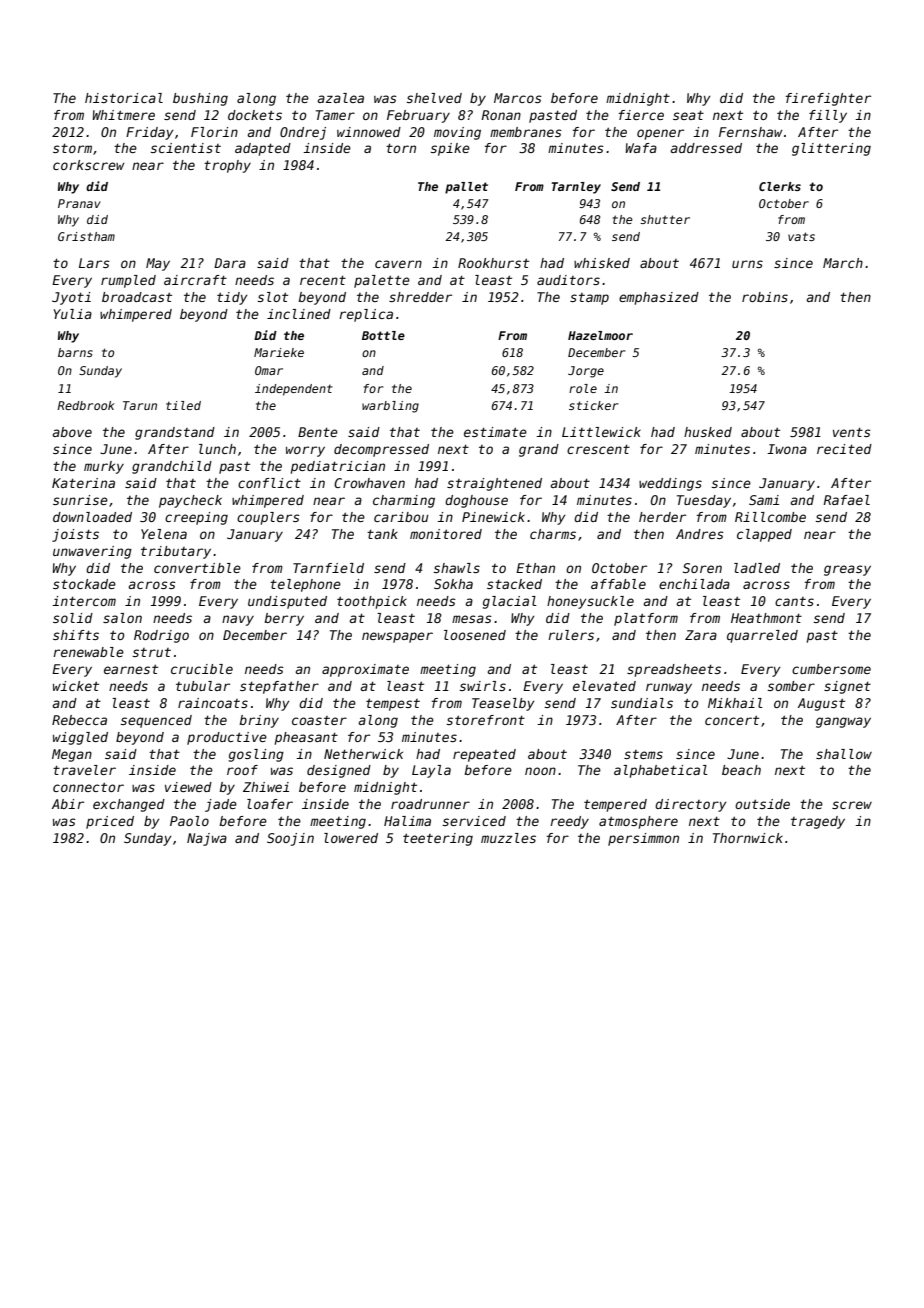 This screenshot has height=1308, width=924. Describe the element at coordinates (284, 619) in the screenshot. I see `berry` at that location.
